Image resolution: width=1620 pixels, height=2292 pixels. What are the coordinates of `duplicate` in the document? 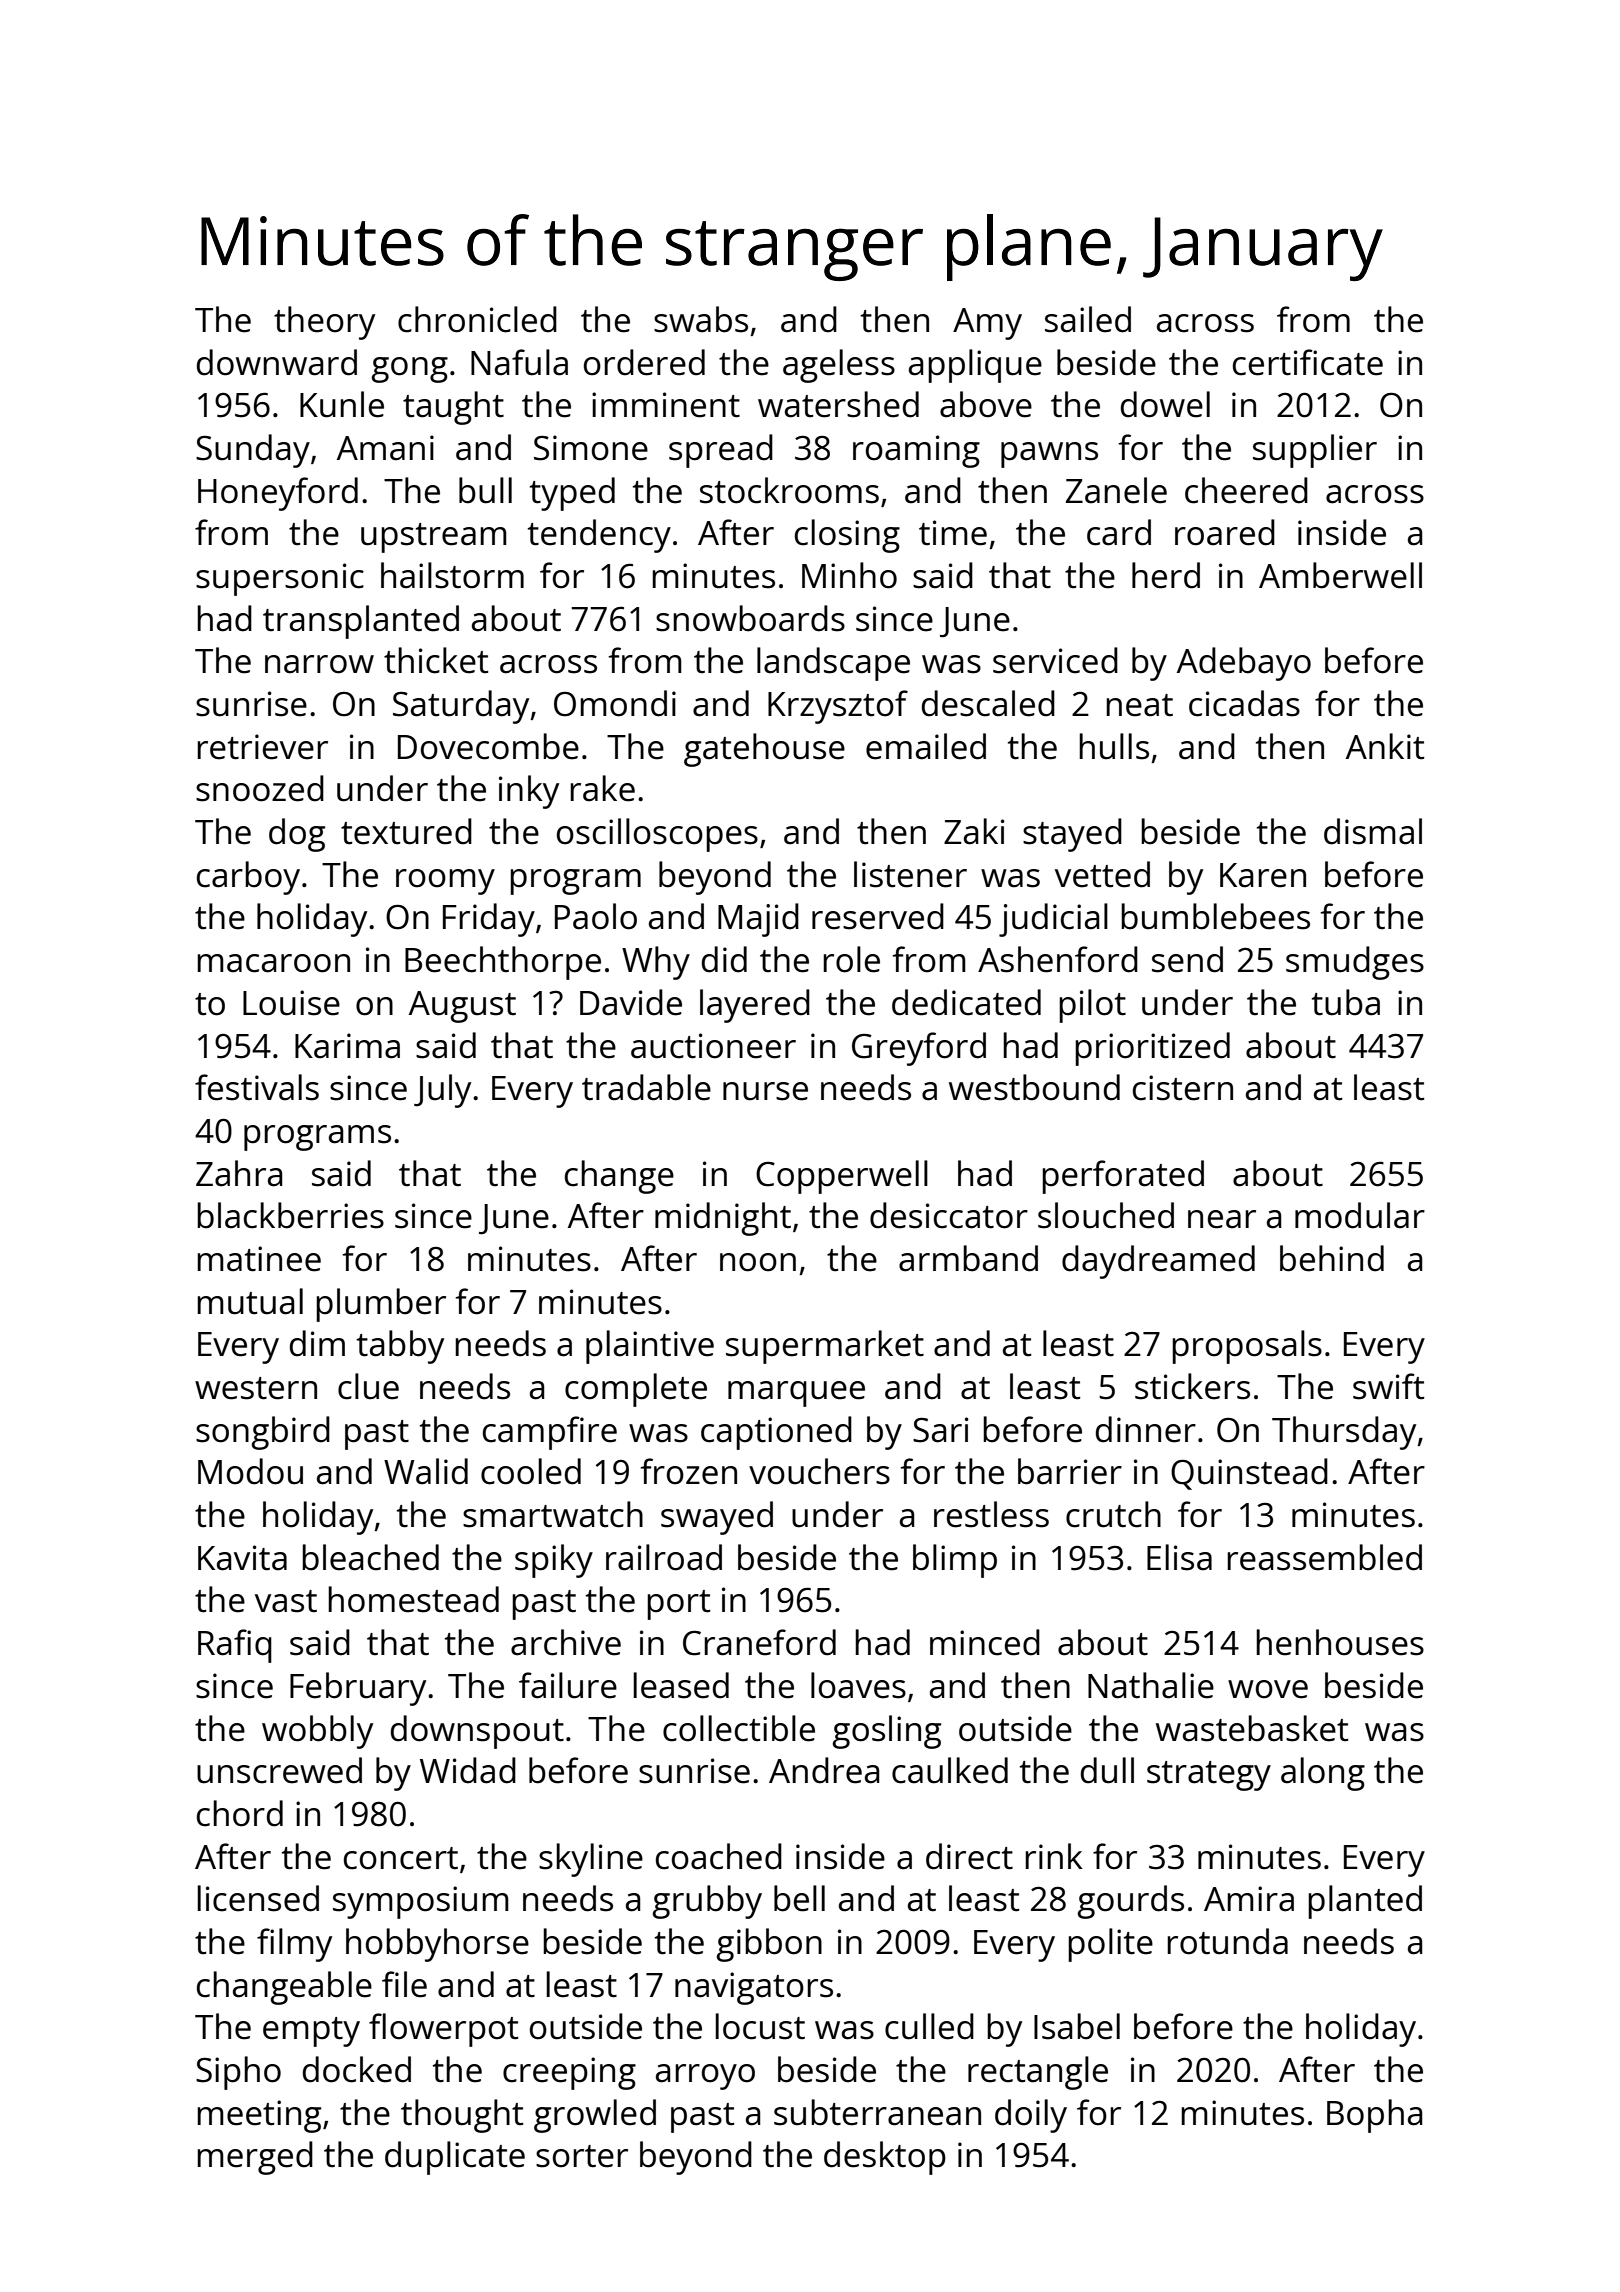 It's located at (455, 2158).
